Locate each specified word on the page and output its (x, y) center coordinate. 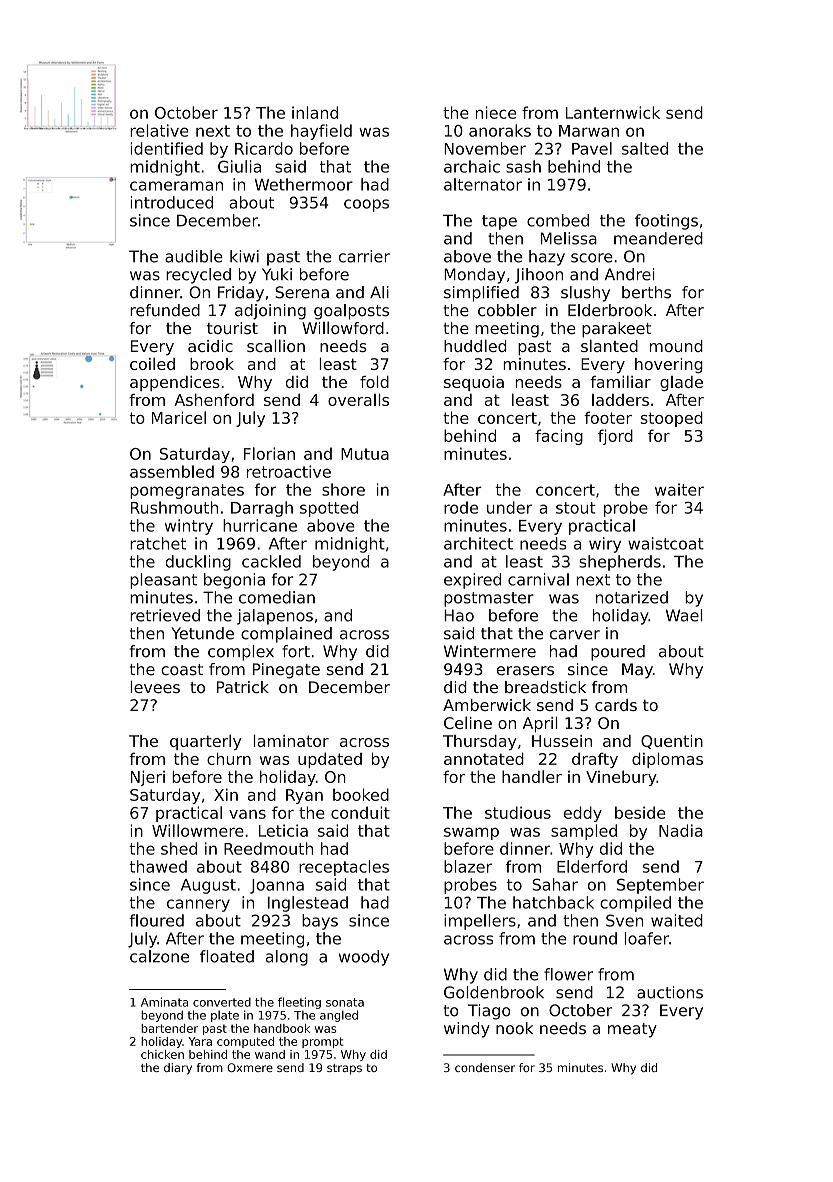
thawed (158, 866)
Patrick (243, 687)
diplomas (667, 760)
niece (496, 112)
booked (361, 794)
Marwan (589, 131)
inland (315, 112)
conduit (360, 812)
